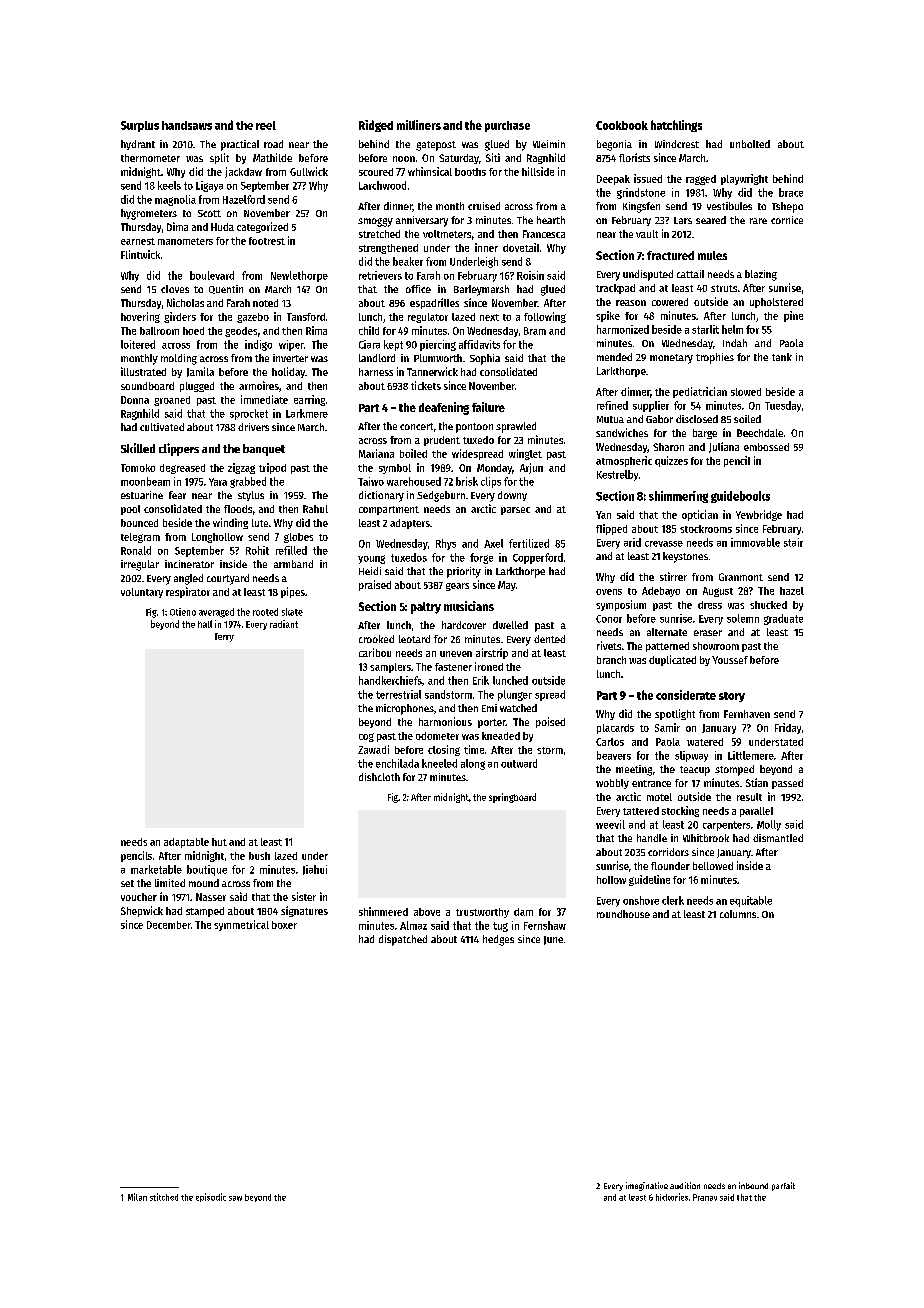  I want to click on roundhouse, so click(623, 914).
